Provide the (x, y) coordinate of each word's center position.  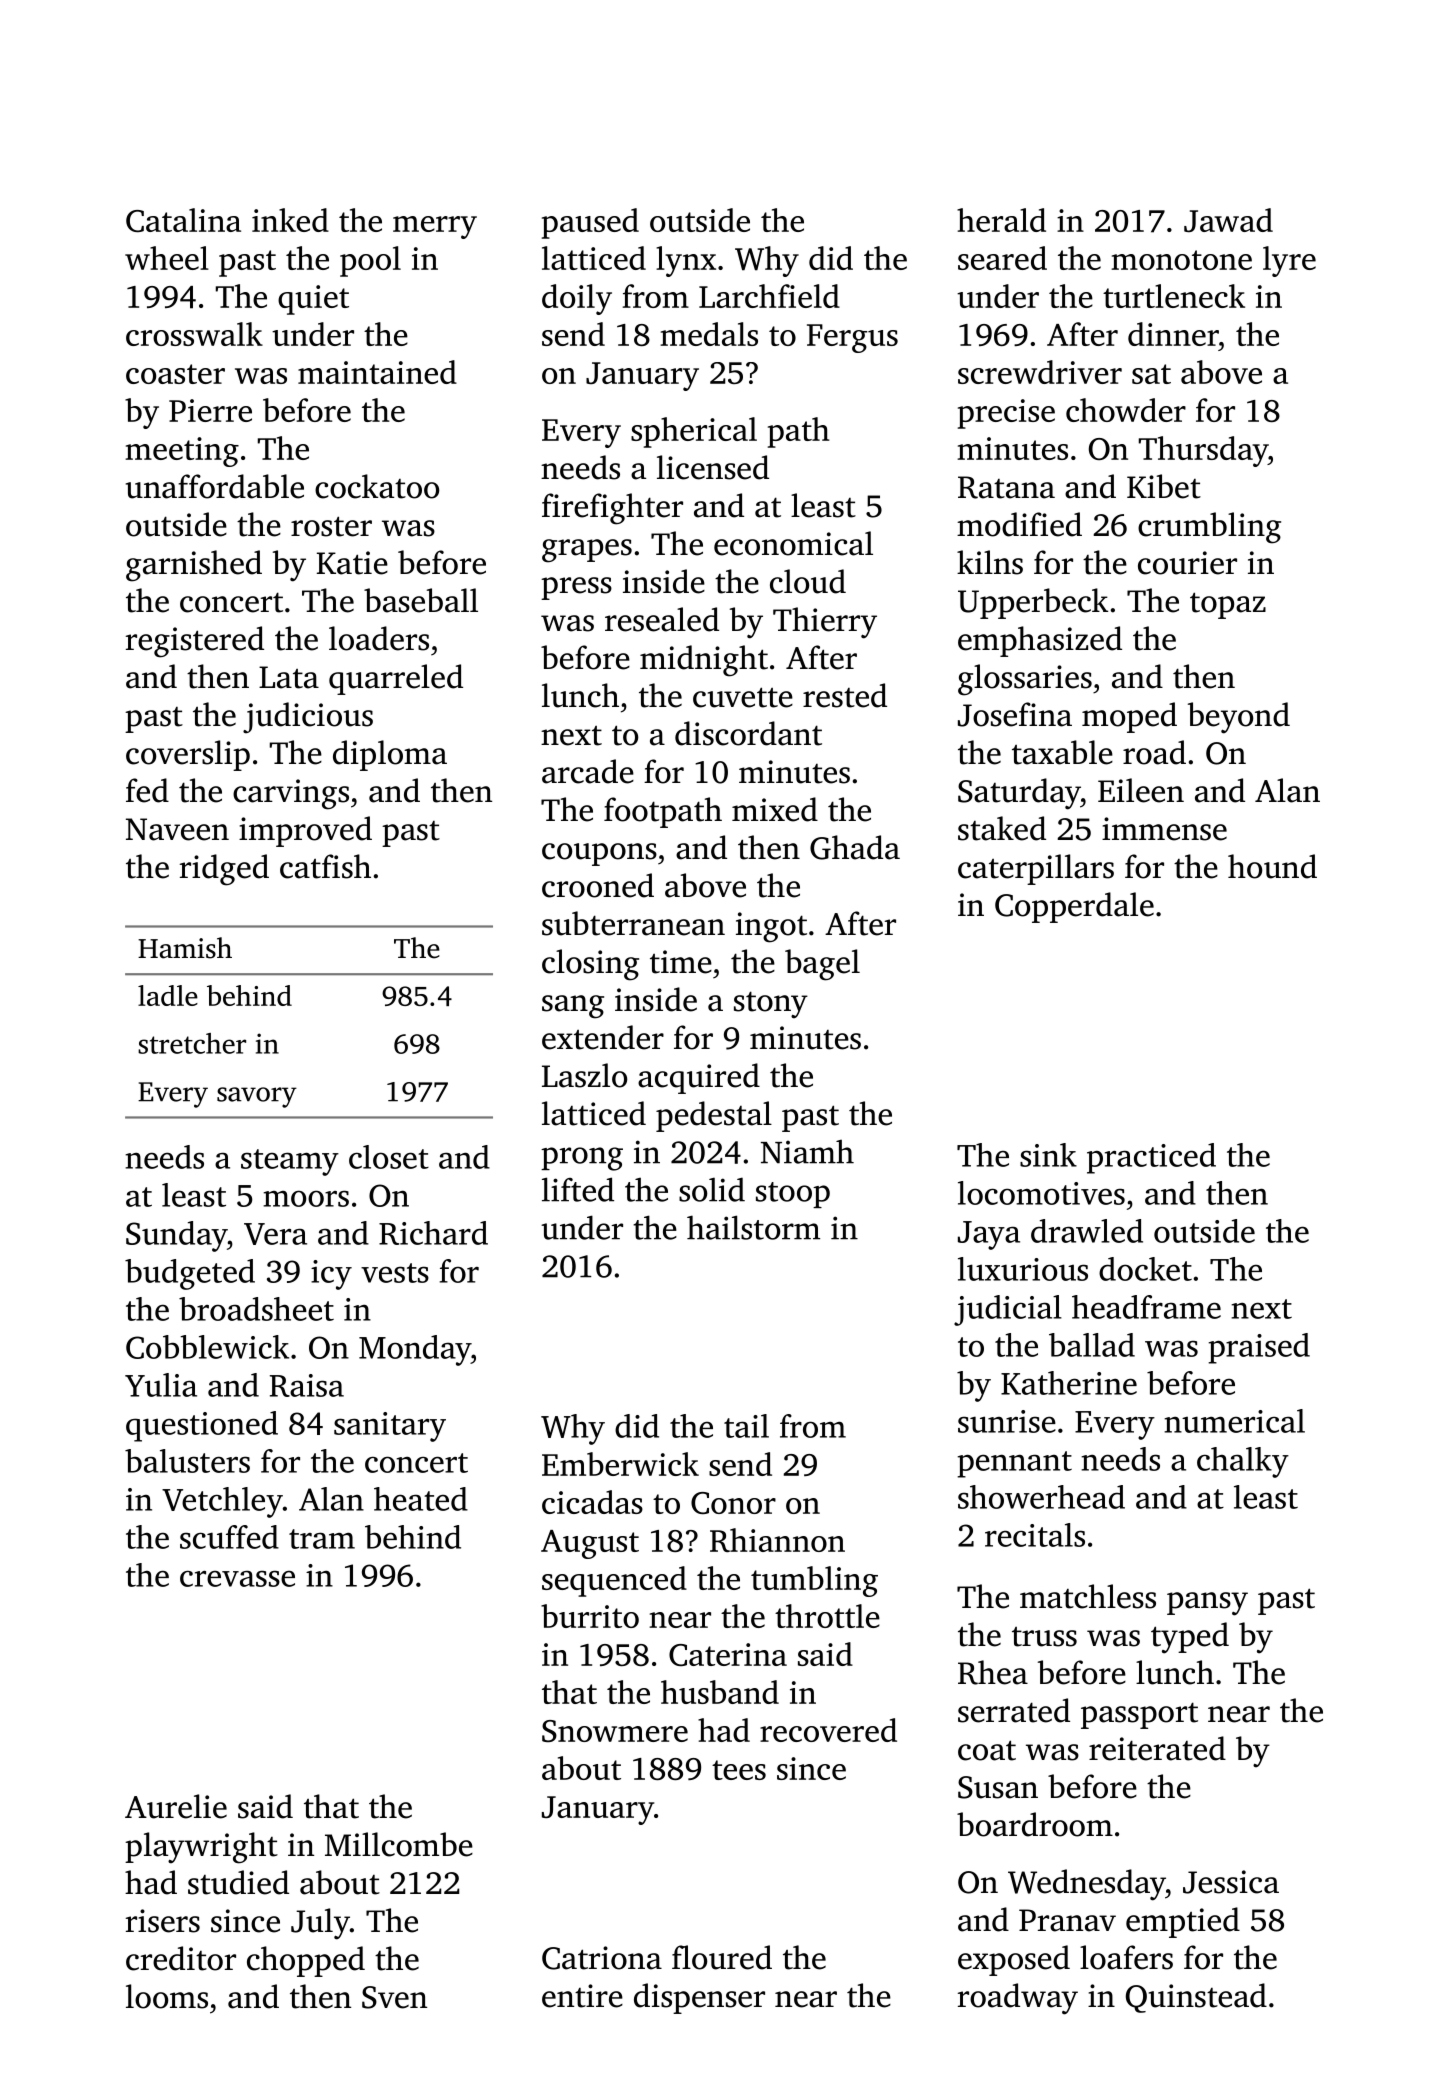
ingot (771, 927)
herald (1001, 220)
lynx (686, 261)
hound (1272, 866)
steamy (290, 1162)
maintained (377, 372)
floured (722, 1957)
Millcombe (399, 1844)
